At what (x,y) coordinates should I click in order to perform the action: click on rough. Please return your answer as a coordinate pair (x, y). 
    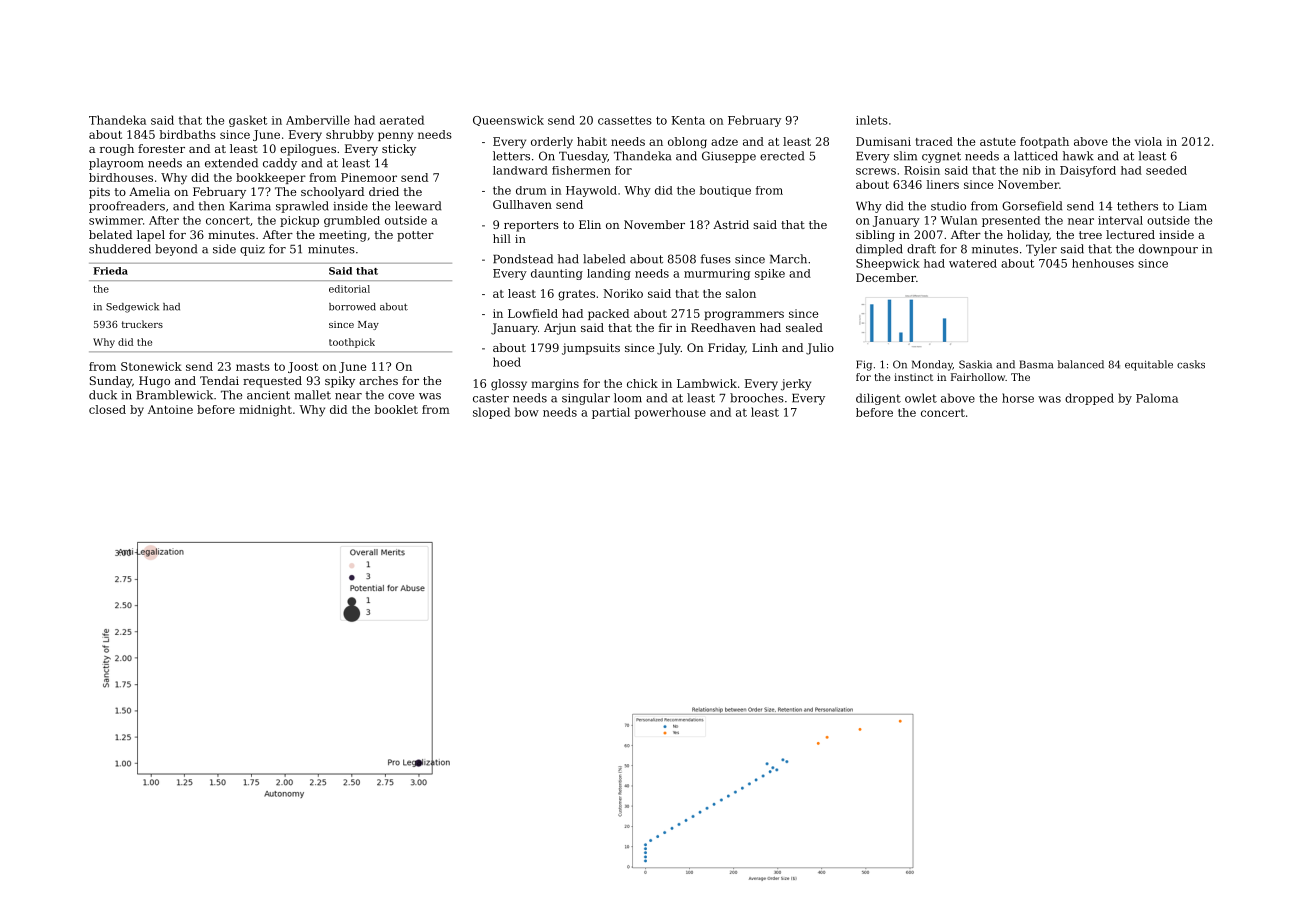
    Looking at the image, I should click on (117, 150).
